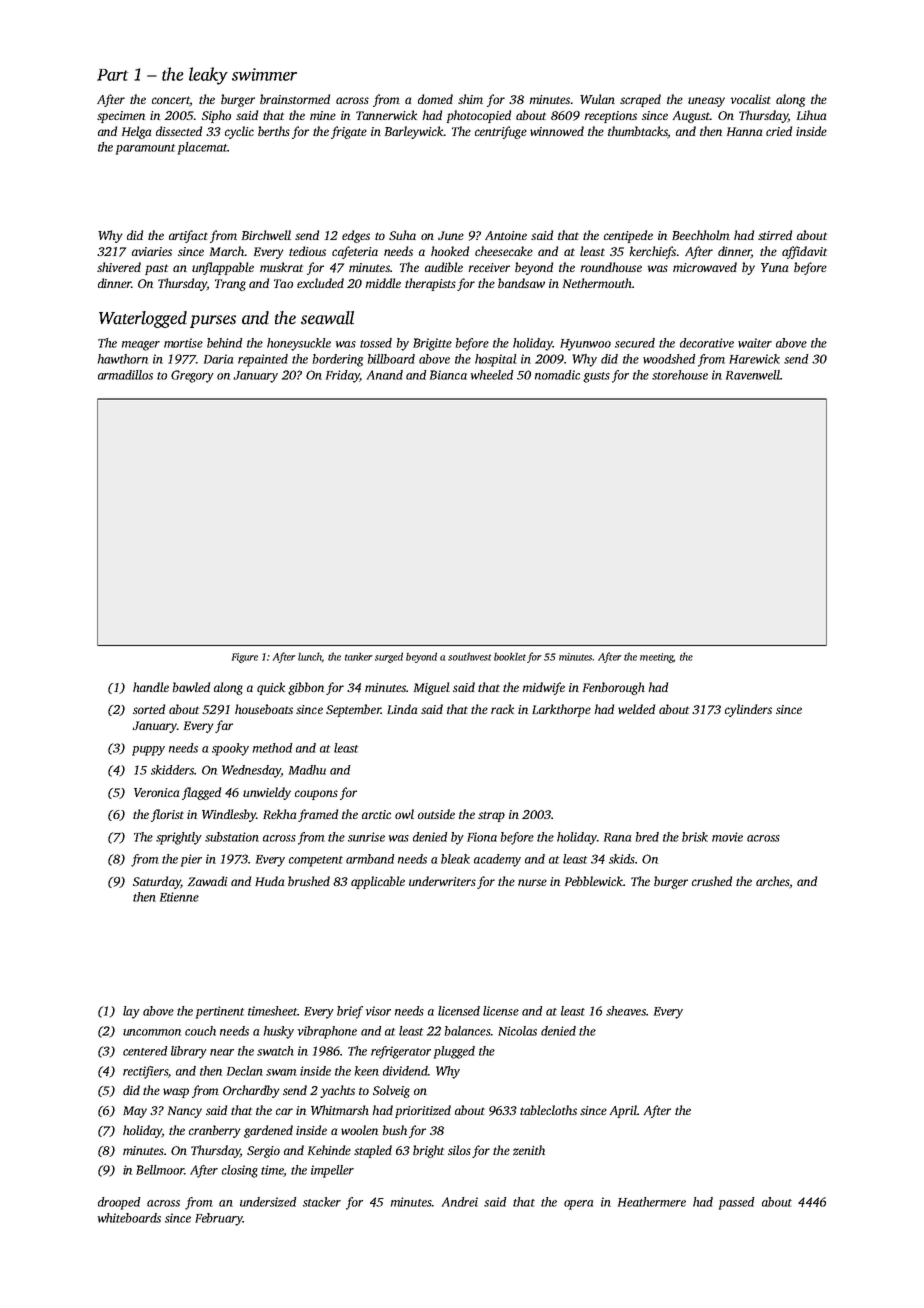 The image size is (924, 1308). What do you see at coordinates (442, 881) in the screenshot?
I see `underwriters` at bounding box center [442, 881].
